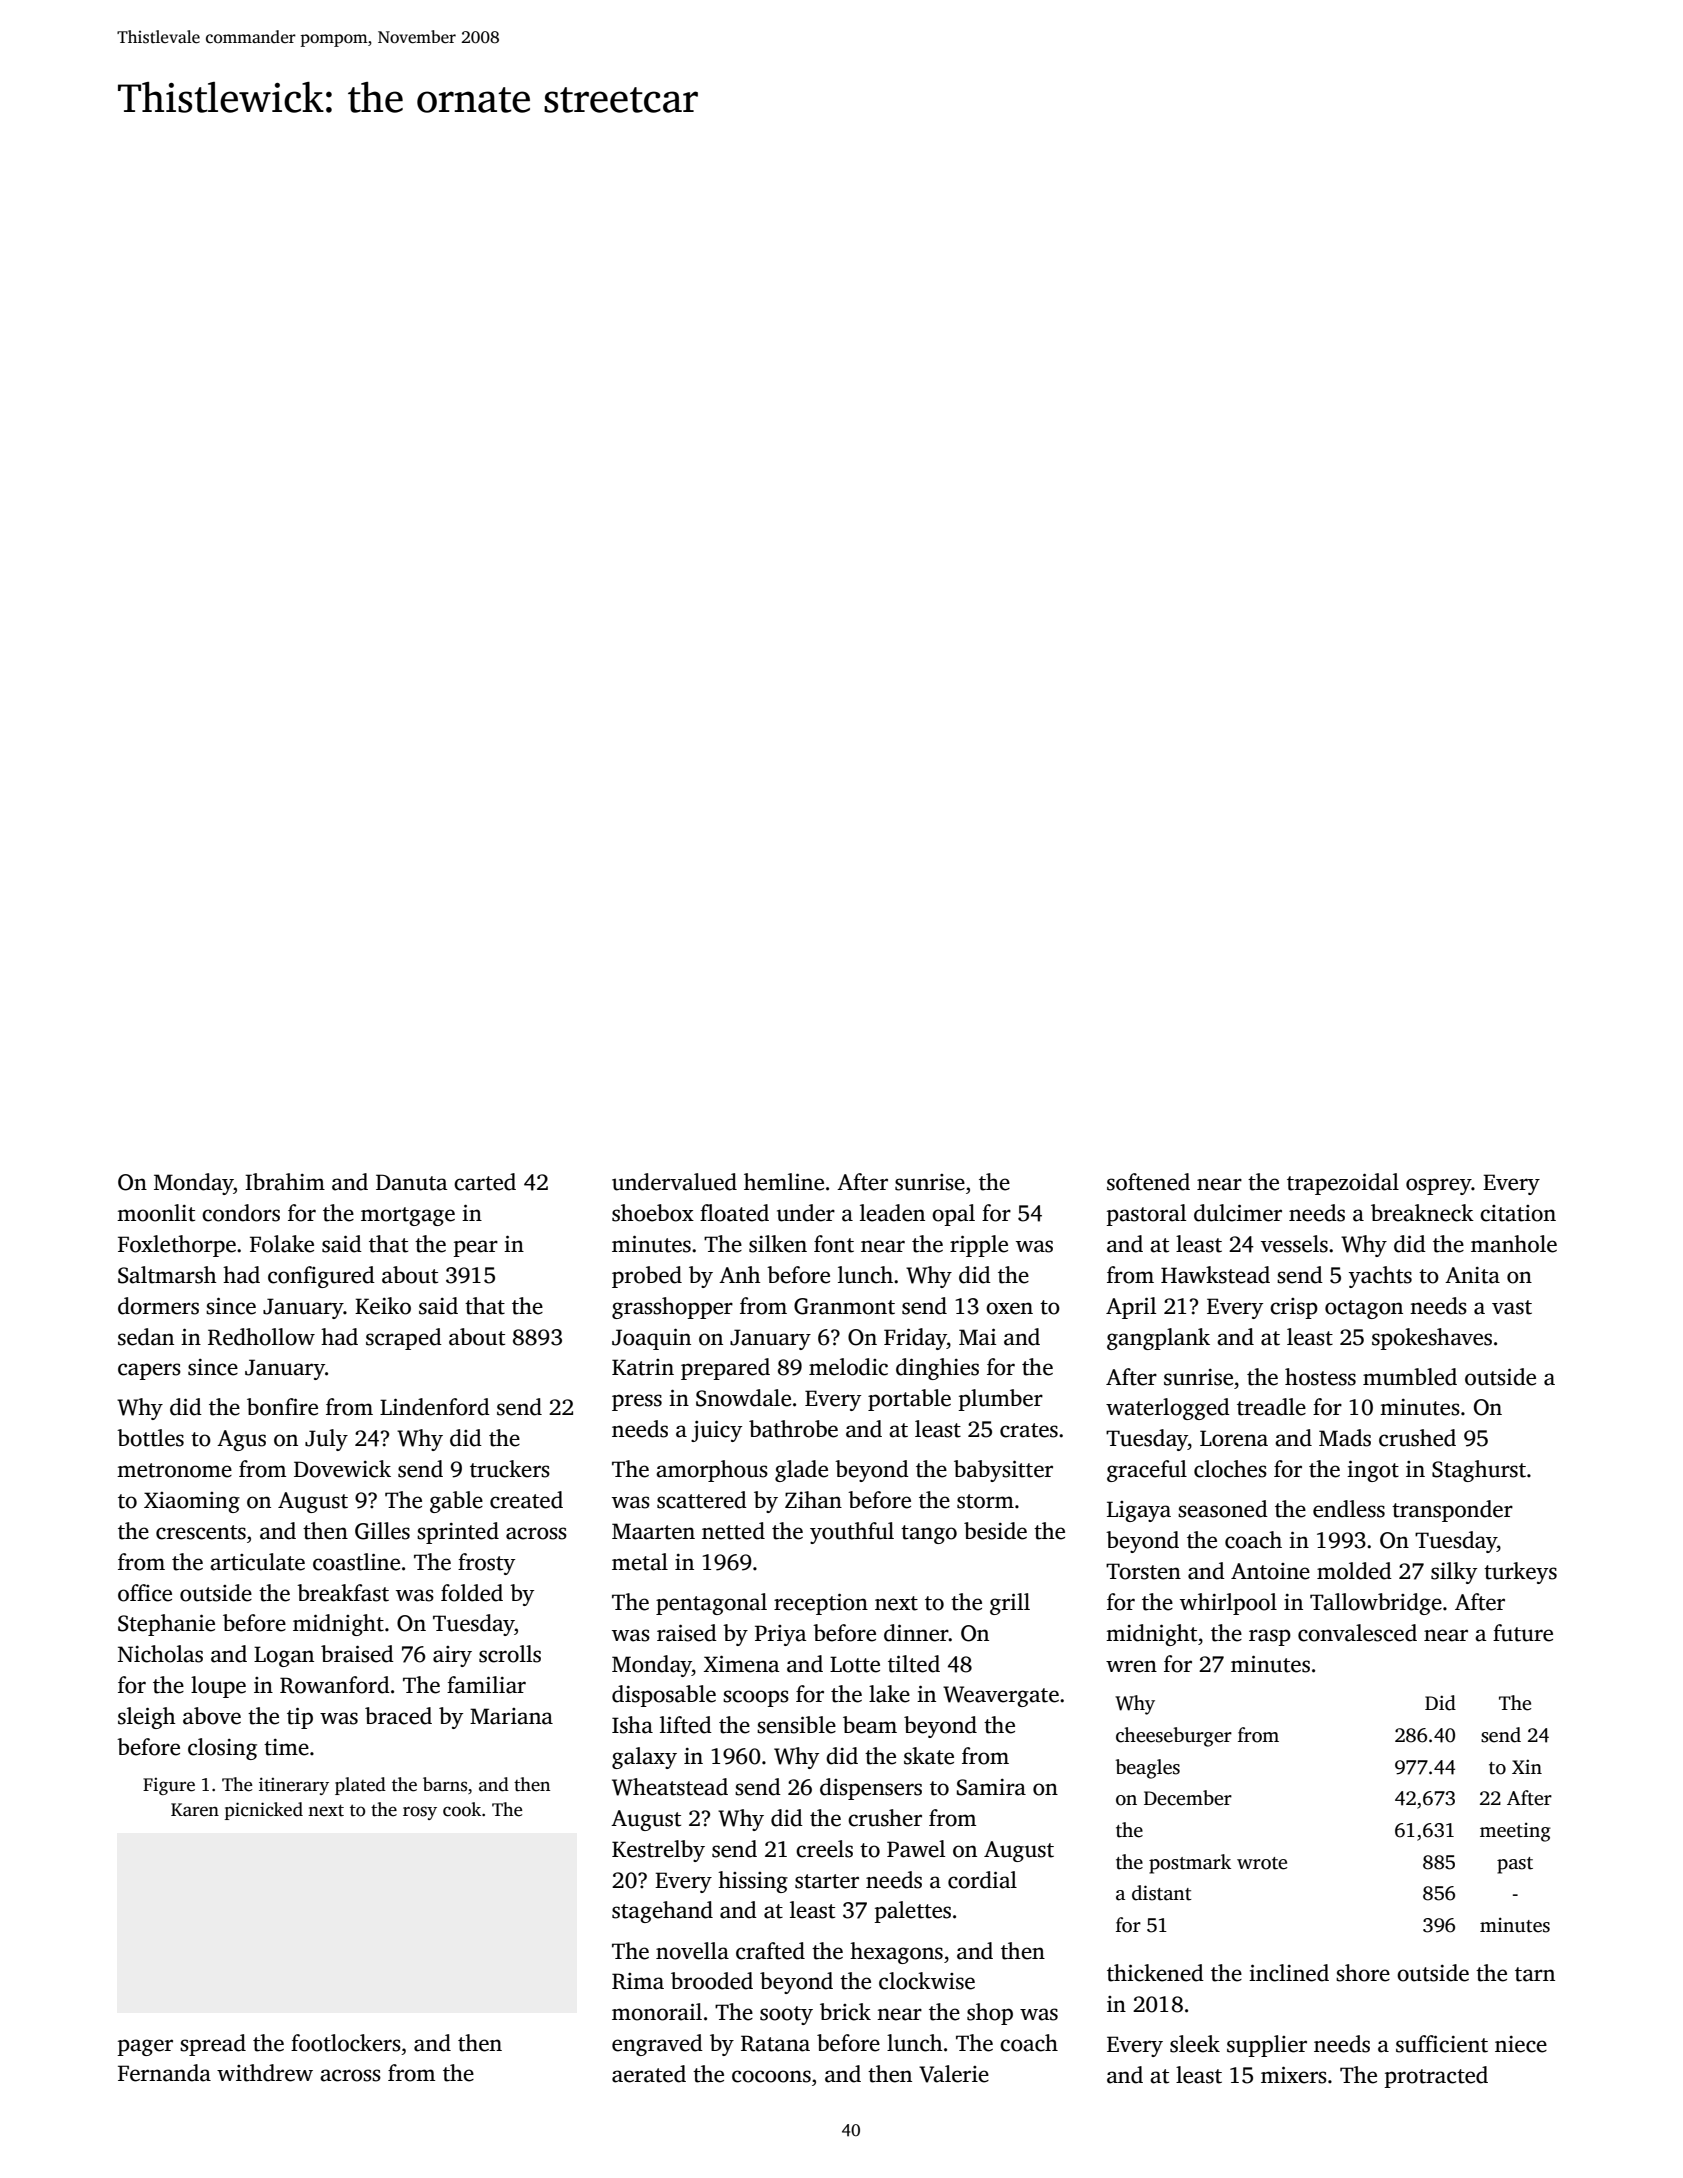 The width and height of the page is (1683, 2178). What do you see at coordinates (1354, 1571) in the page?
I see `molded` at bounding box center [1354, 1571].
